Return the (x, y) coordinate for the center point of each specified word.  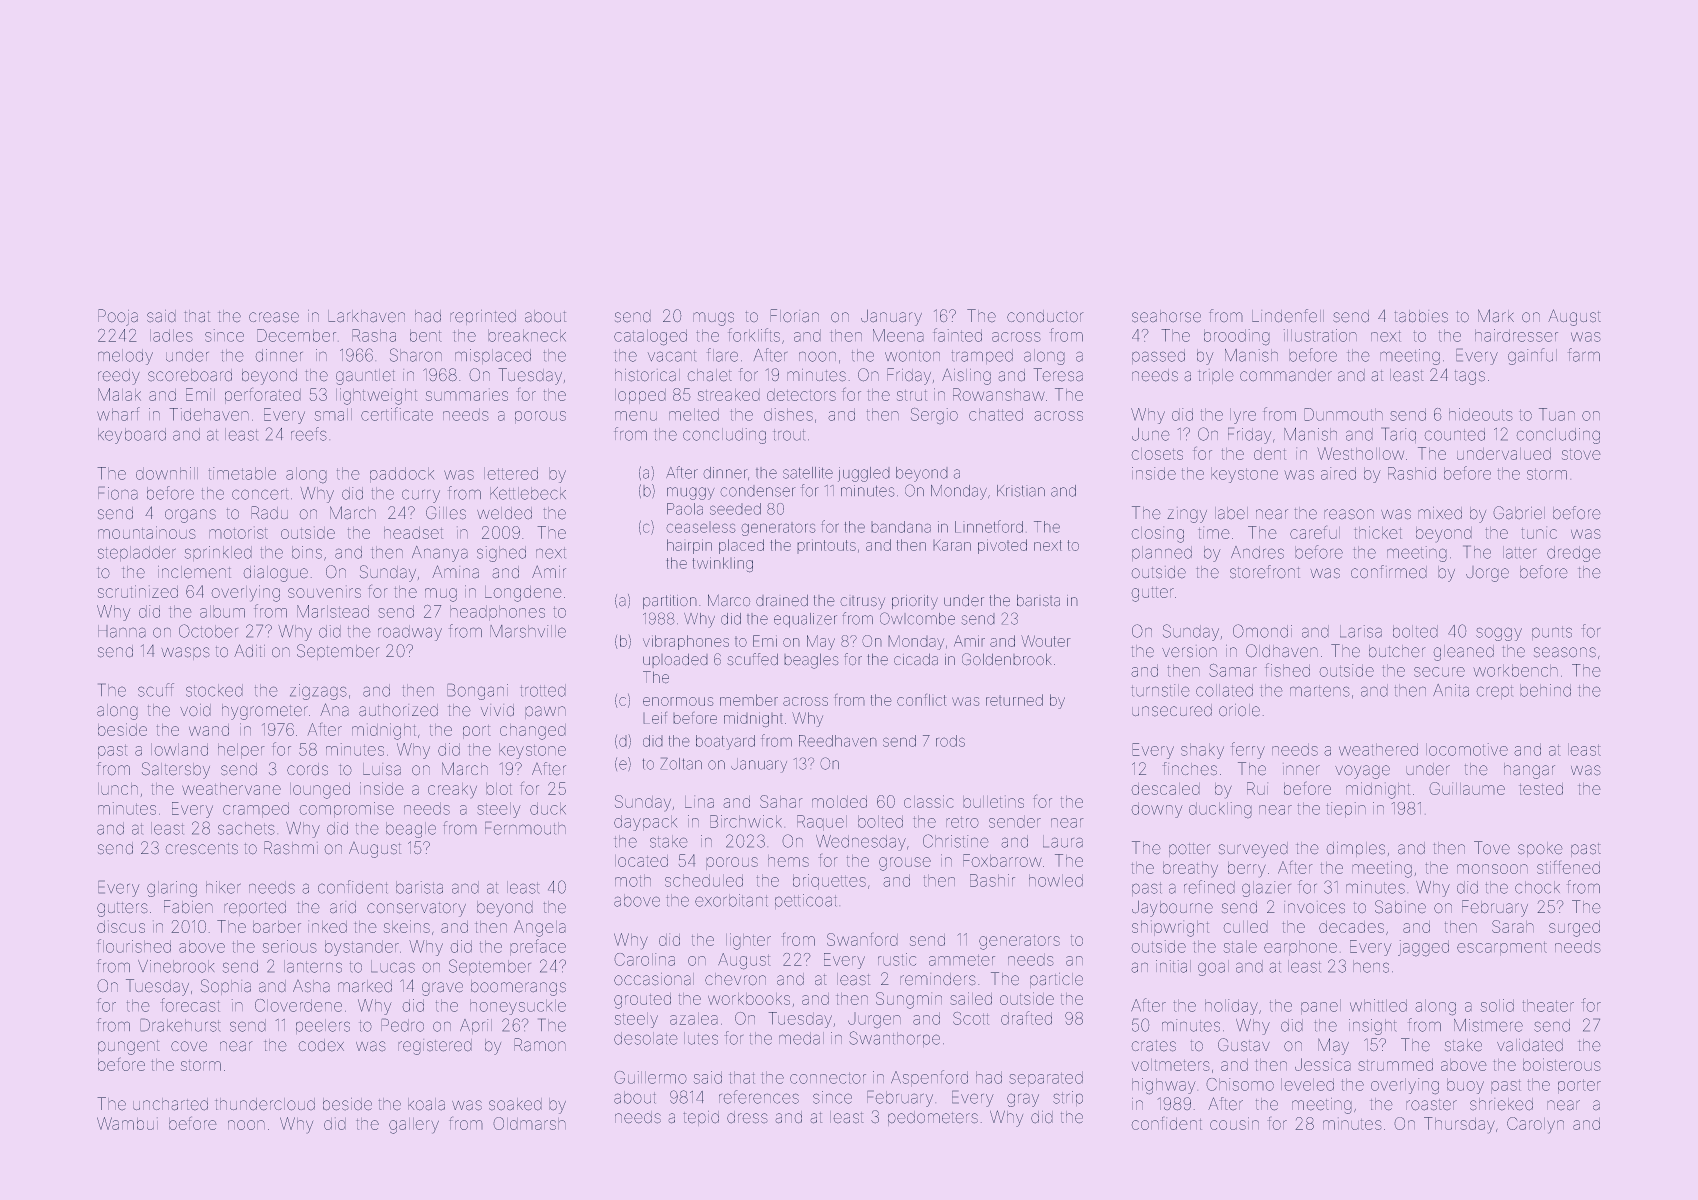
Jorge (1487, 574)
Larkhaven (366, 316)
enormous (678, 701)
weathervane (231, 789)
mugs (713, 319)
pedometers (933, 1118)
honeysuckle (518, 1007)
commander (1286, 375)
